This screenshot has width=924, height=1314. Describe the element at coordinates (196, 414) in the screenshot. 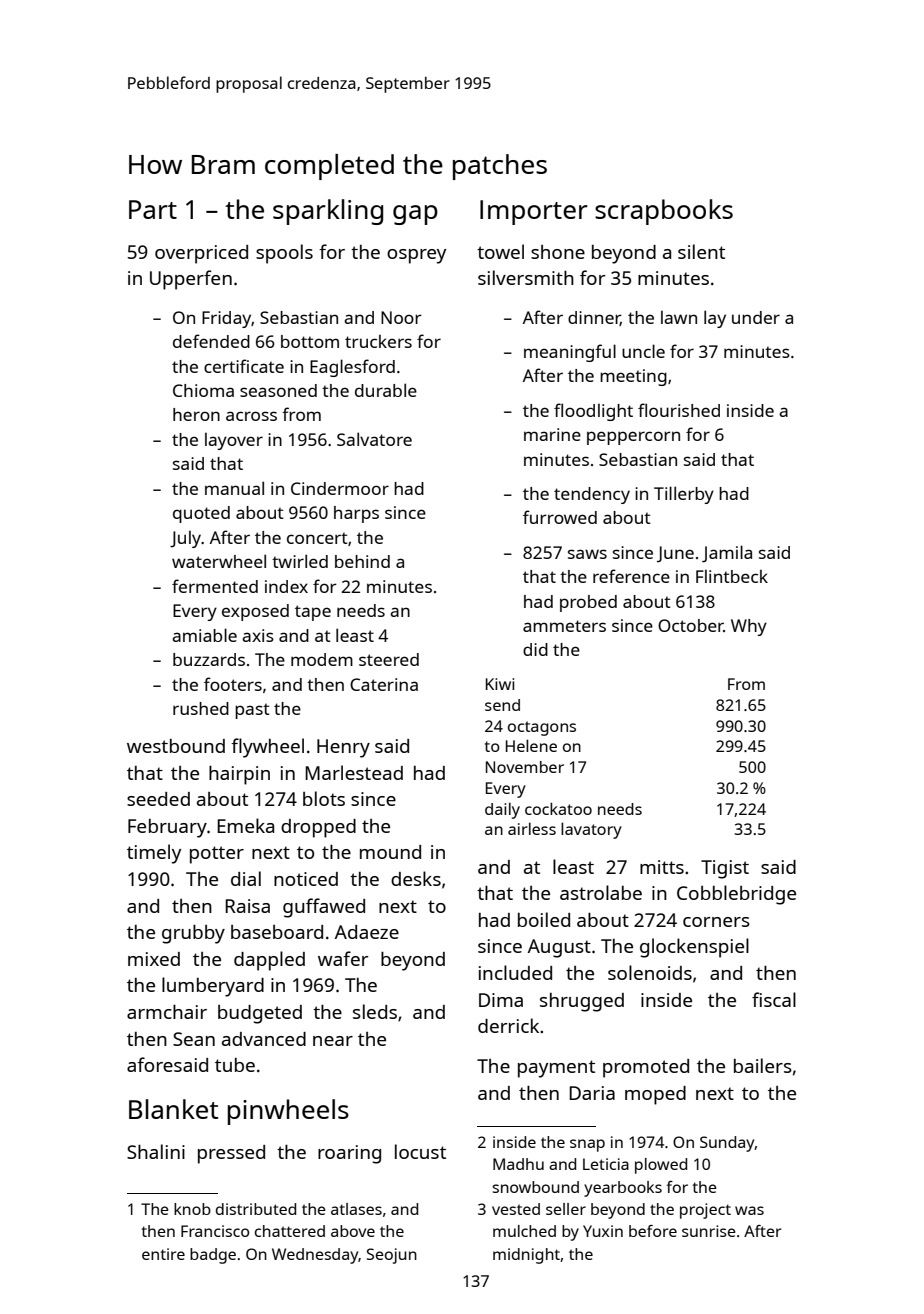

I see `heron` at that location.
